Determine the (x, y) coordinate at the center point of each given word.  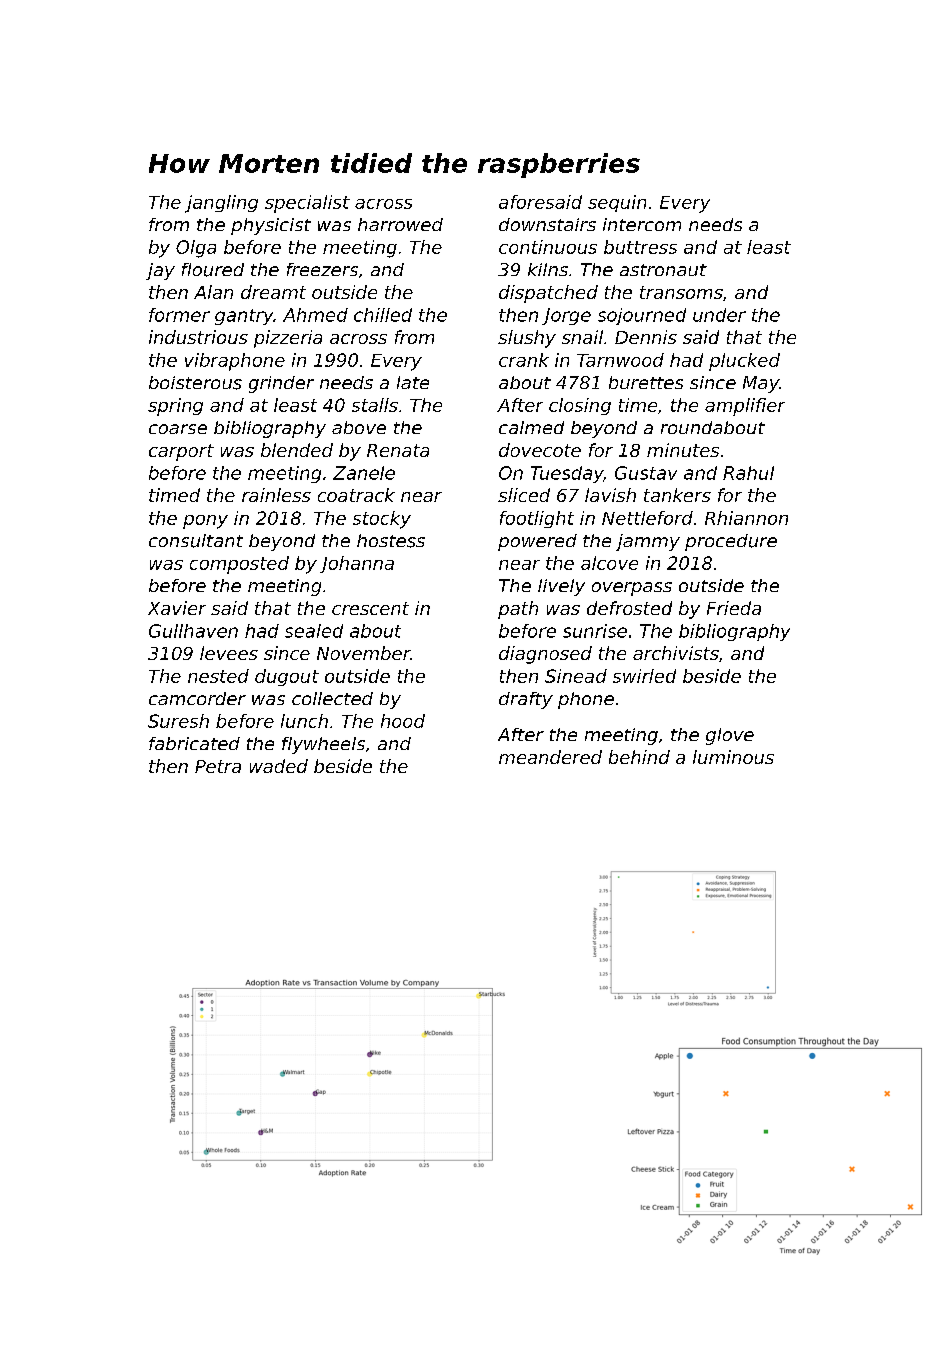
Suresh (178, 721)
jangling (221, 204)
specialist (307, 204)
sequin (617, 203)
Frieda (734, 608)
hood (403, 721)
